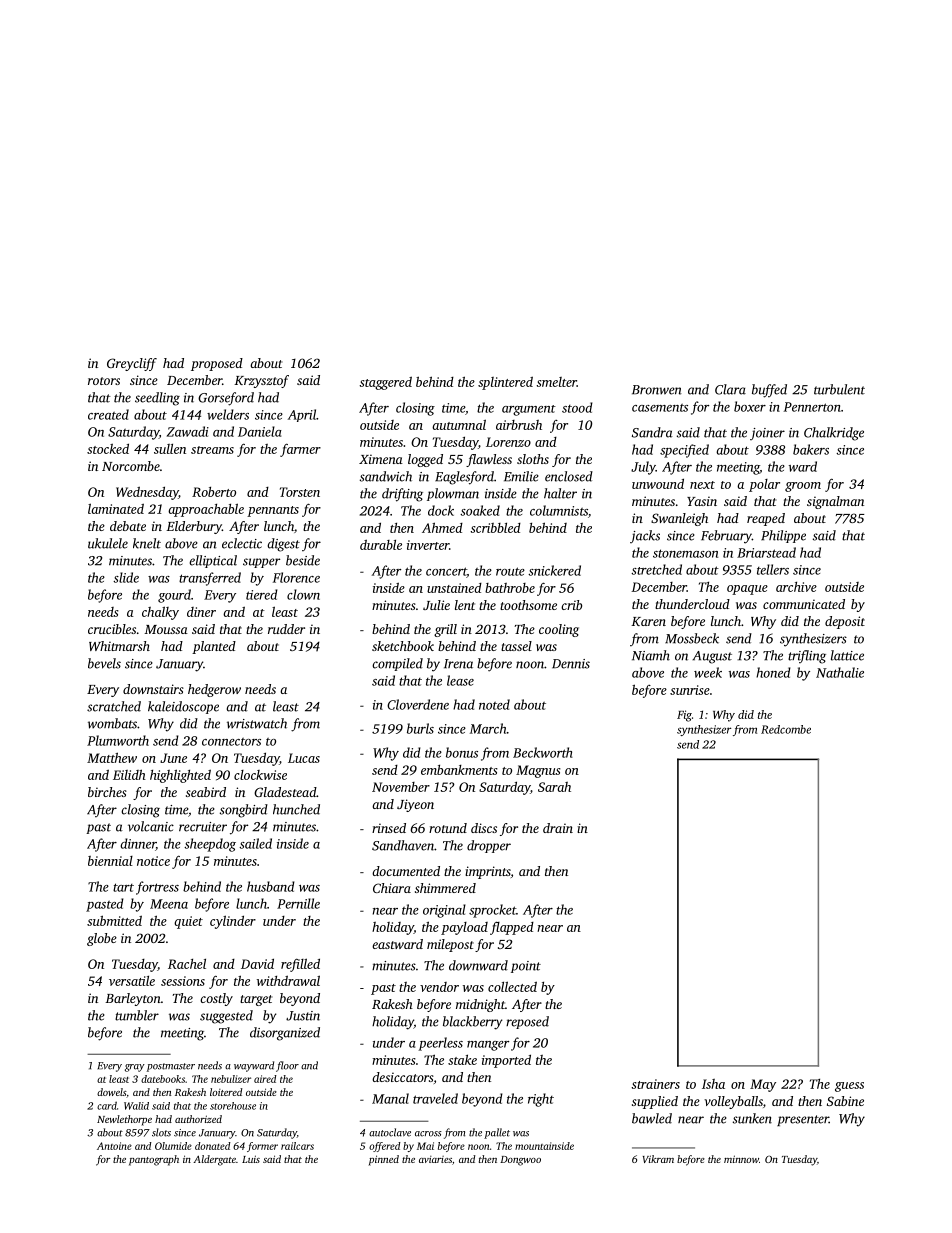 The image size is (952, 1233). Describe the element at coordinates (244, 811) in the image. I see `songbird` at that location.
